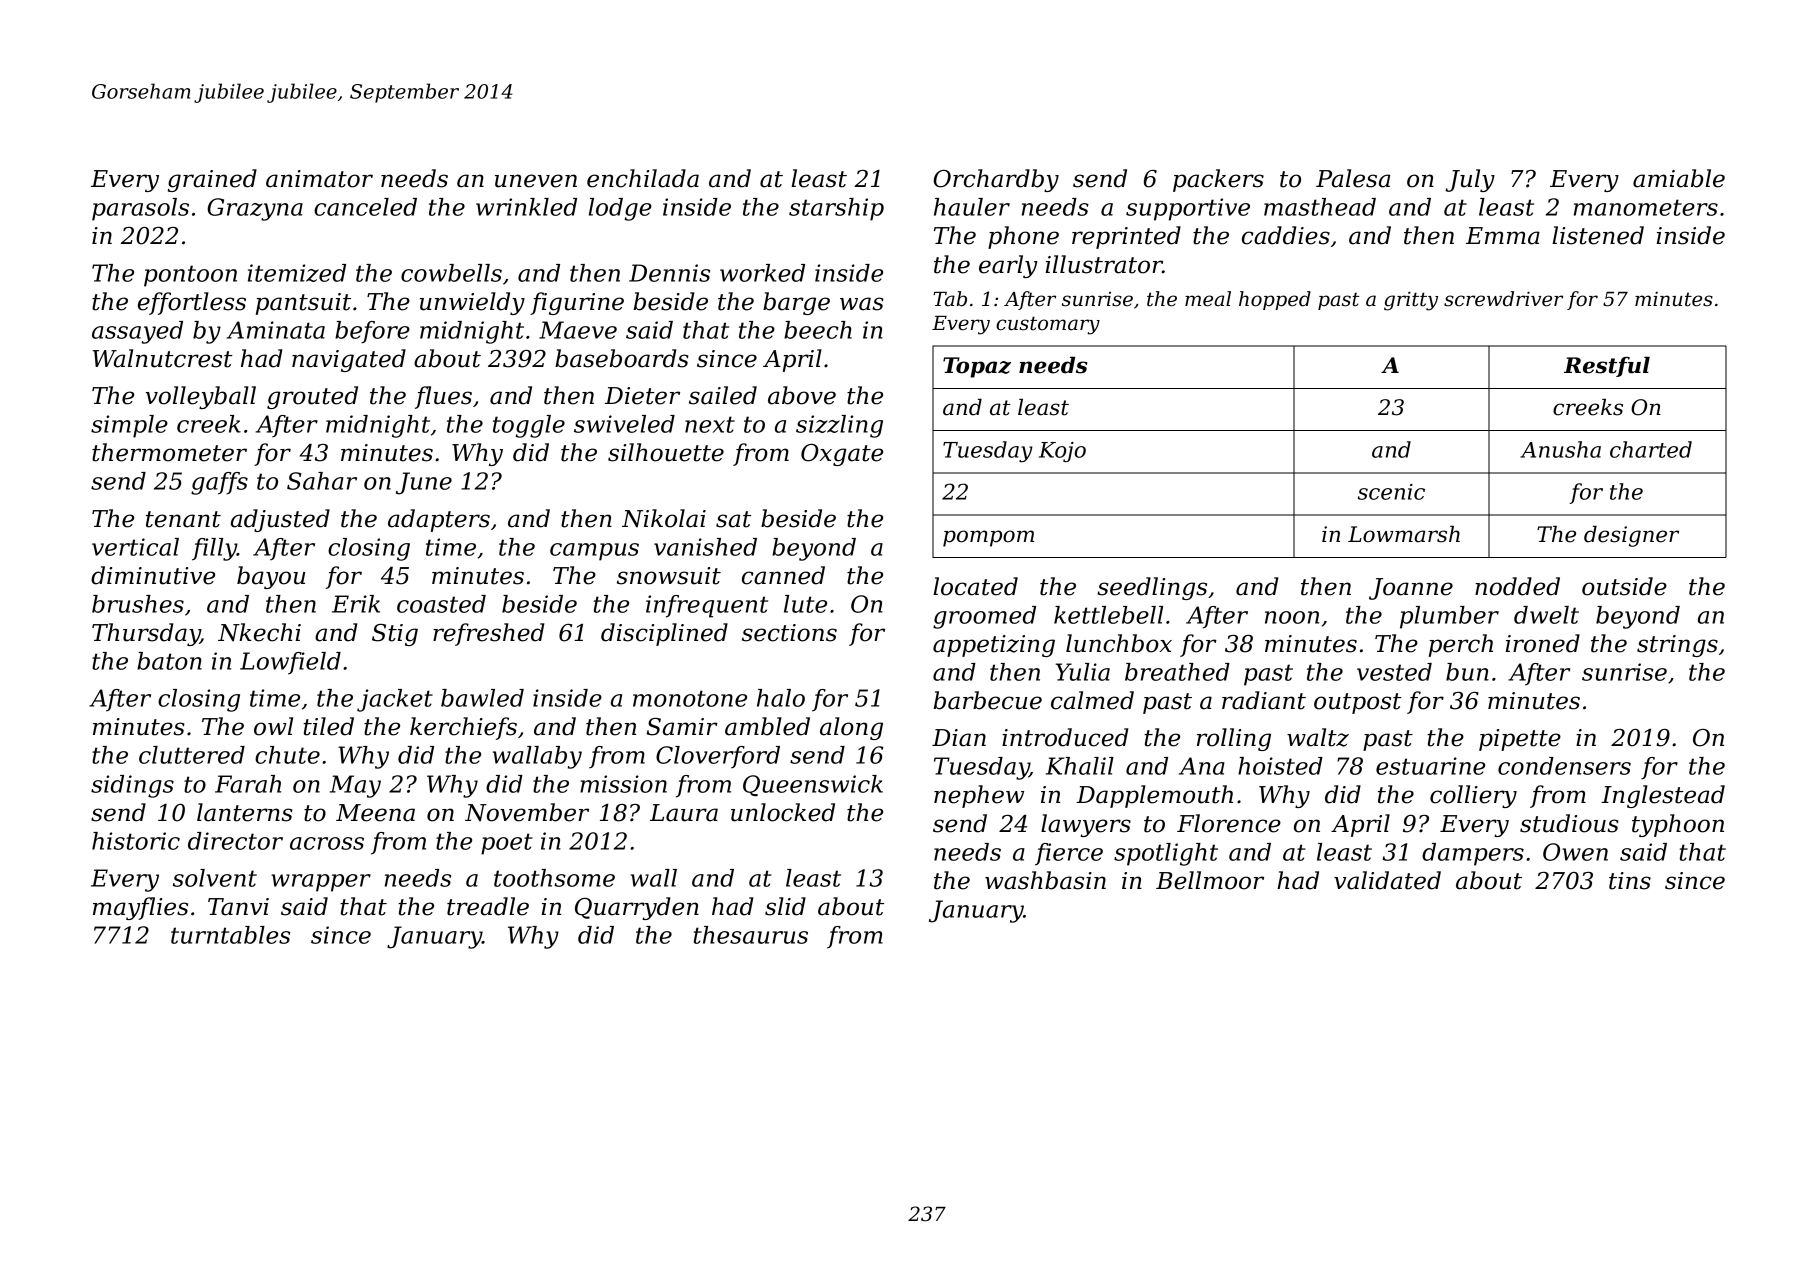 Image resolution: width=1817 pixels, height=1285 pixels. I want to click on Lowmarsh, so click(1404, 534).
